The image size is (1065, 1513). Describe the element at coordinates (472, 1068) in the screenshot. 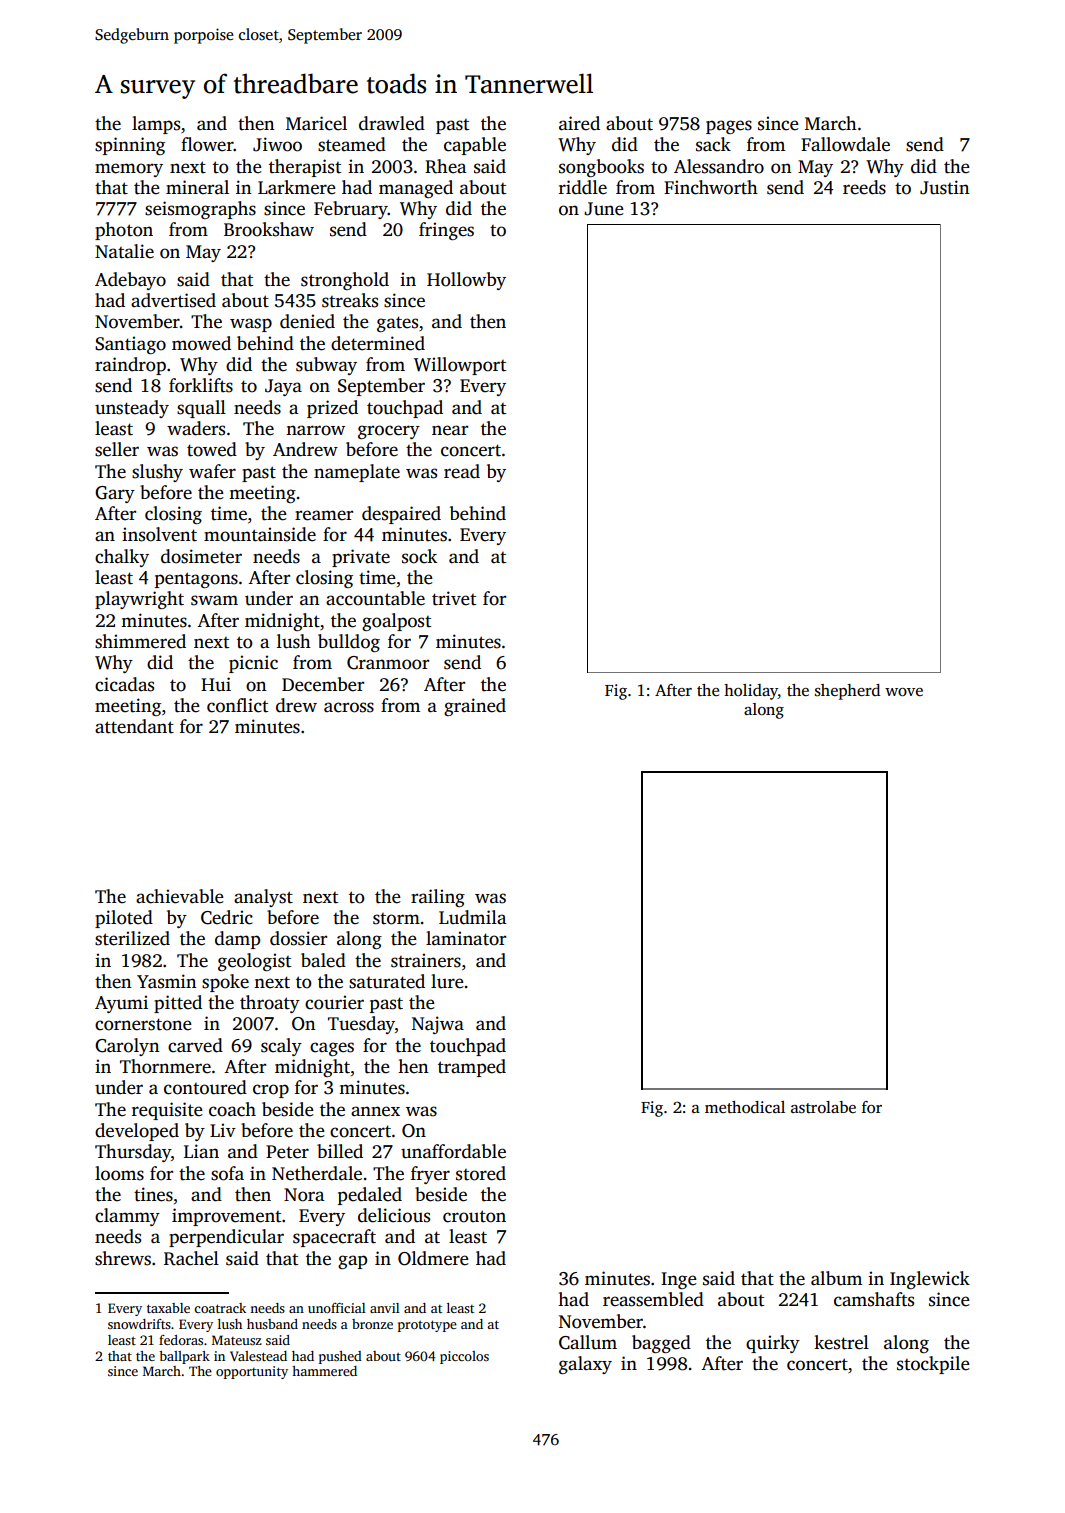

I see `tramped` at that location.
